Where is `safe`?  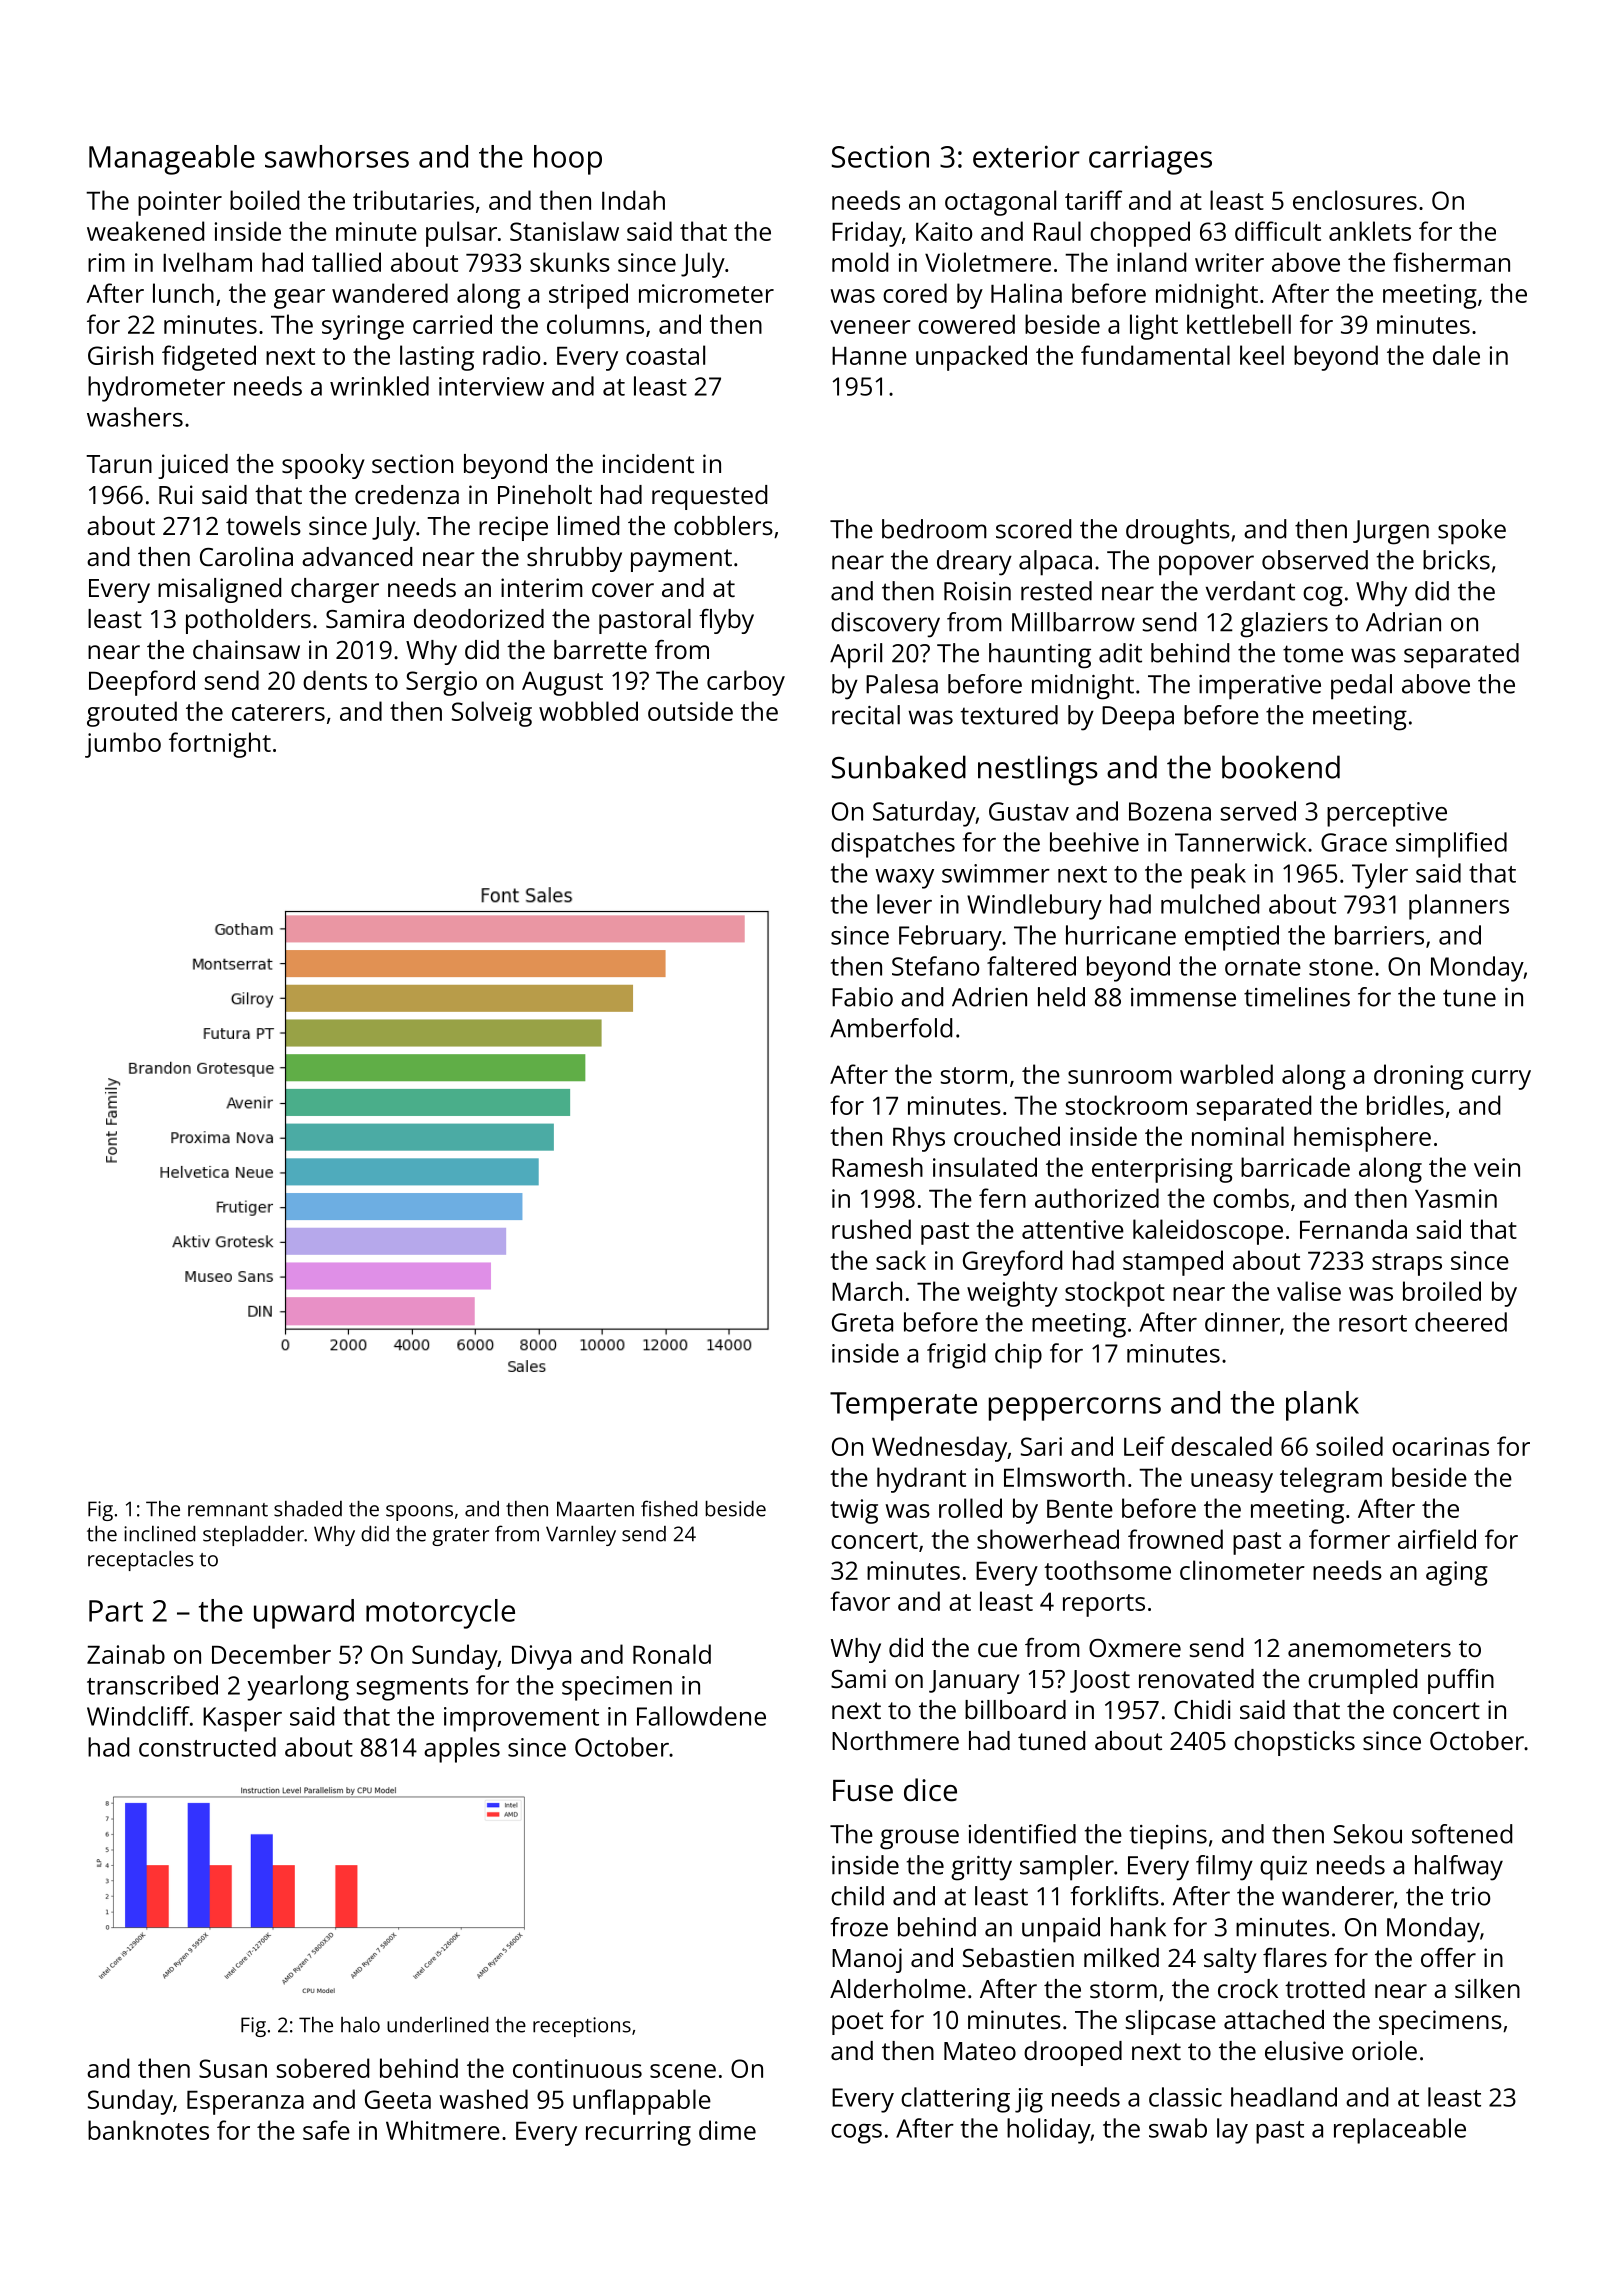
safe is located at coordinates (326, 2130).
